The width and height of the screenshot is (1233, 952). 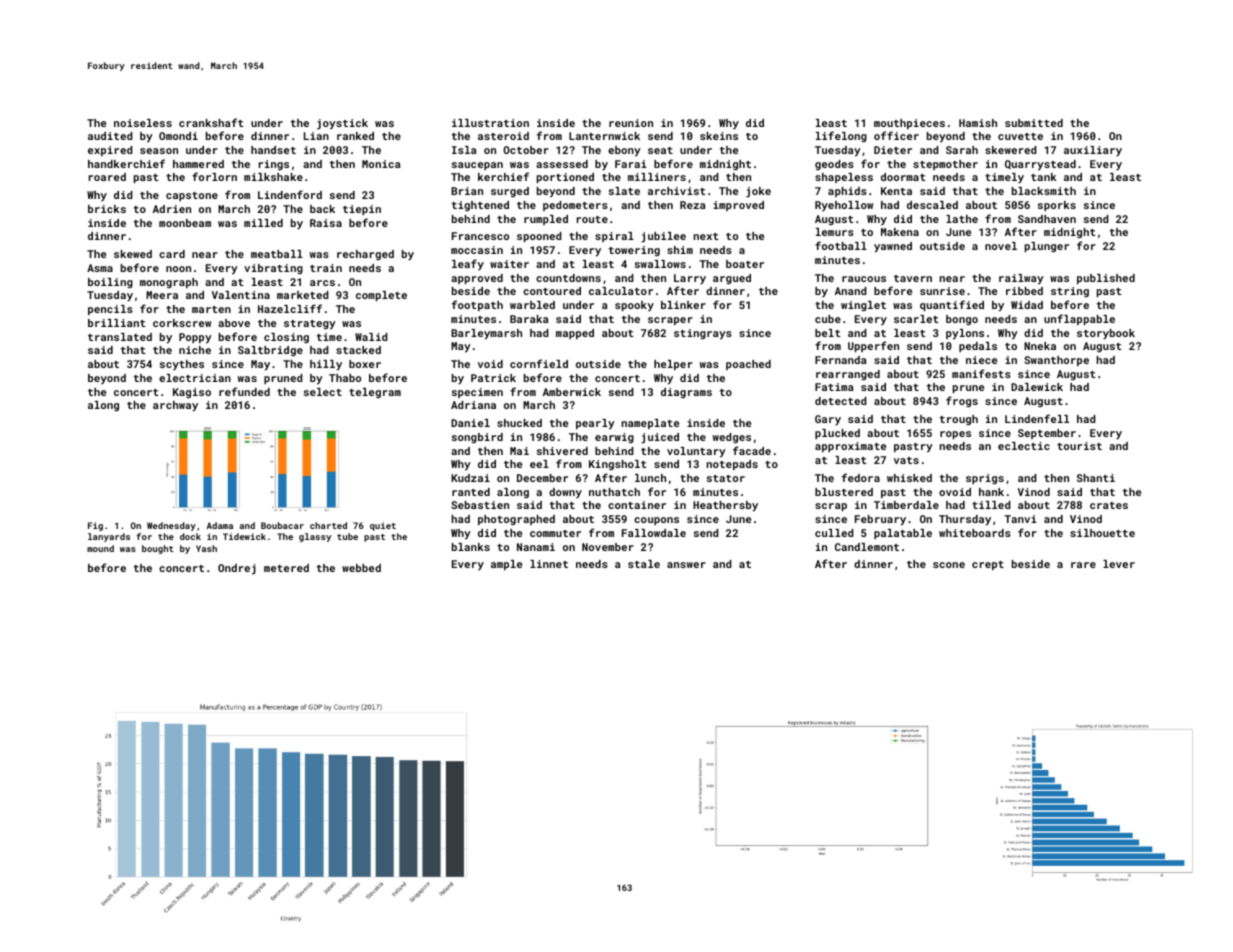 I want to click on reunion, so click(x=631, y=123).
